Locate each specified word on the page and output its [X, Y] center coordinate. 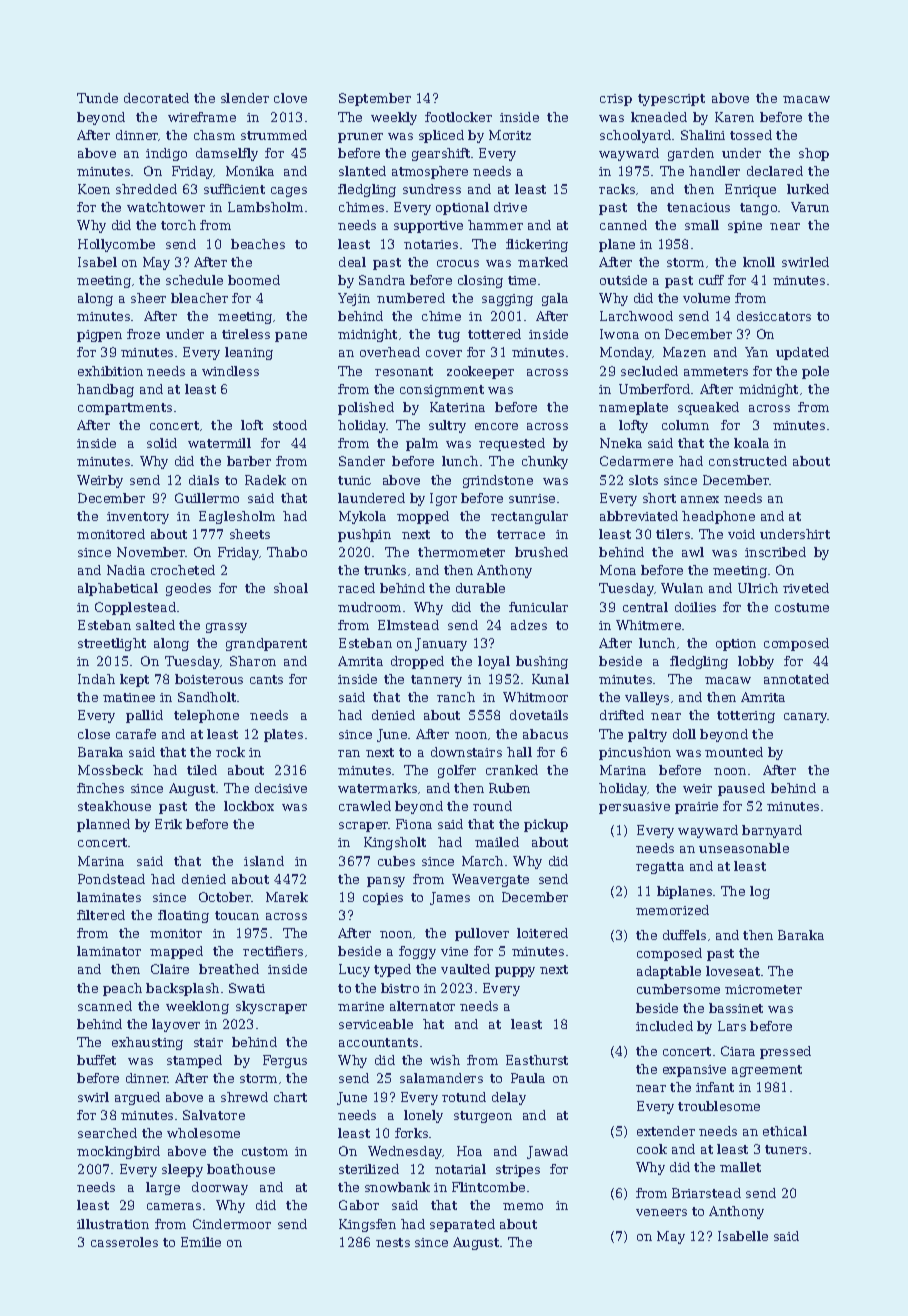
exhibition [110, 371]
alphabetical [118, 589]
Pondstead [111, 879]
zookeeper [480, 372]
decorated [156, 98]
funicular [538, 607]
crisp [616, 100]
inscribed [775, 552]
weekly [394, 118]
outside [623, 280]
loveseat [733, 971]
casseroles [124, 1242]
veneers [661, 1212]
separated [462, 1225]
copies [383, 899]
